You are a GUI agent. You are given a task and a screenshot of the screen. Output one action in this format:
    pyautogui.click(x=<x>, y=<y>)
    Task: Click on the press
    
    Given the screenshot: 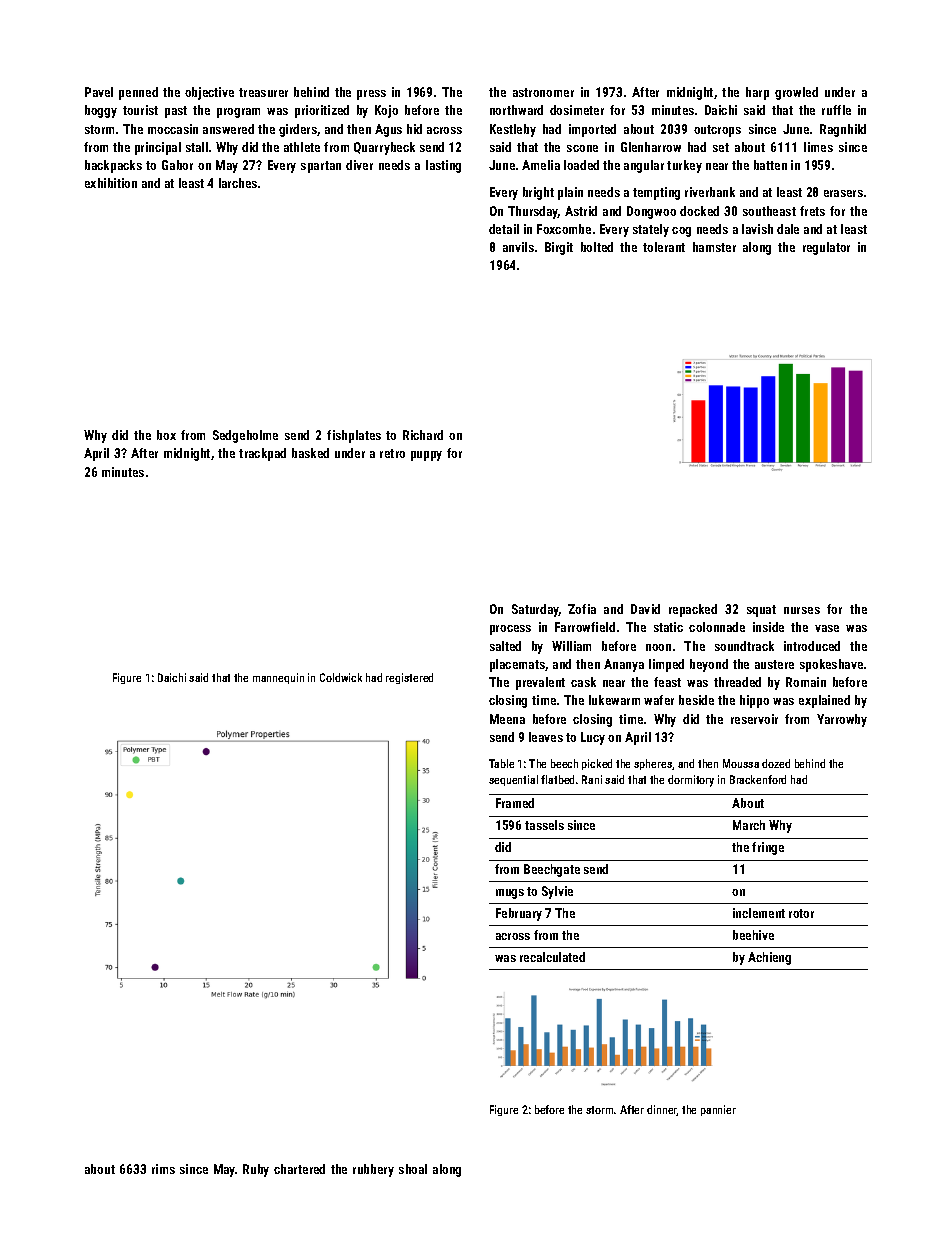 What is the action you would take?
    pyautogui.click(x=371, y=95)
